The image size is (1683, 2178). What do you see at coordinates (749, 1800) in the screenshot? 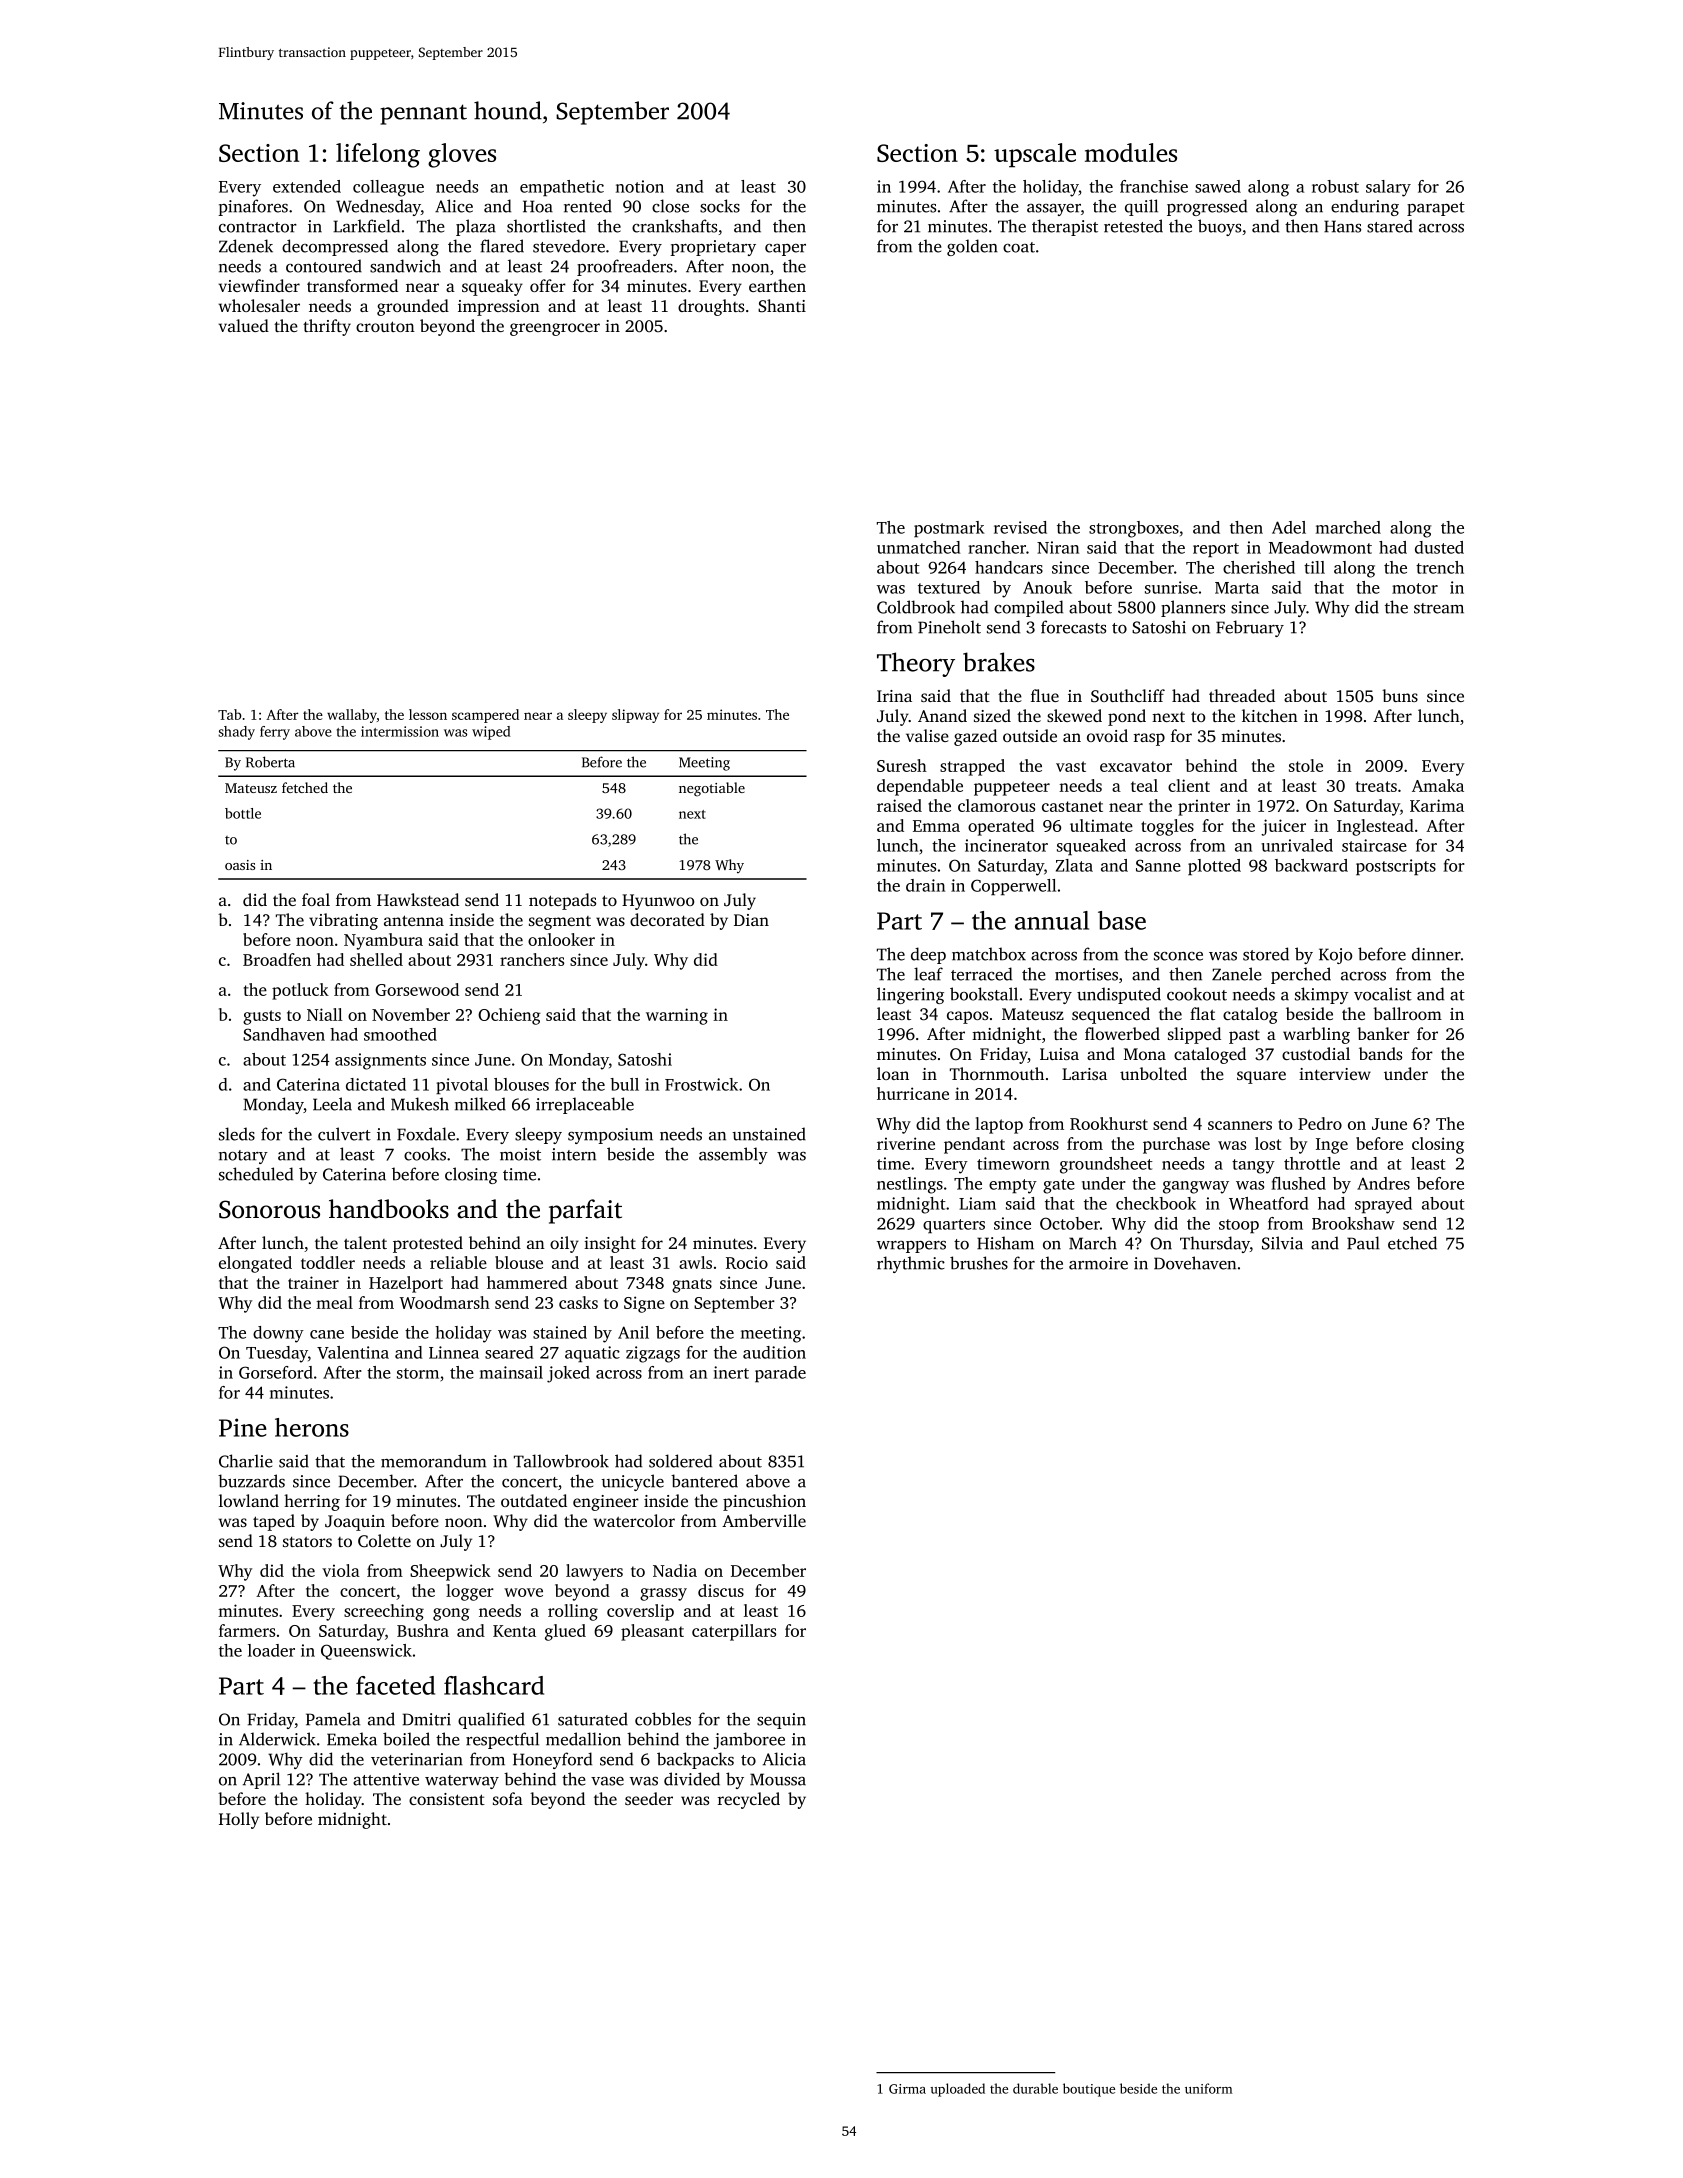
I see `recycled` at bounding box center [749, 1800].
